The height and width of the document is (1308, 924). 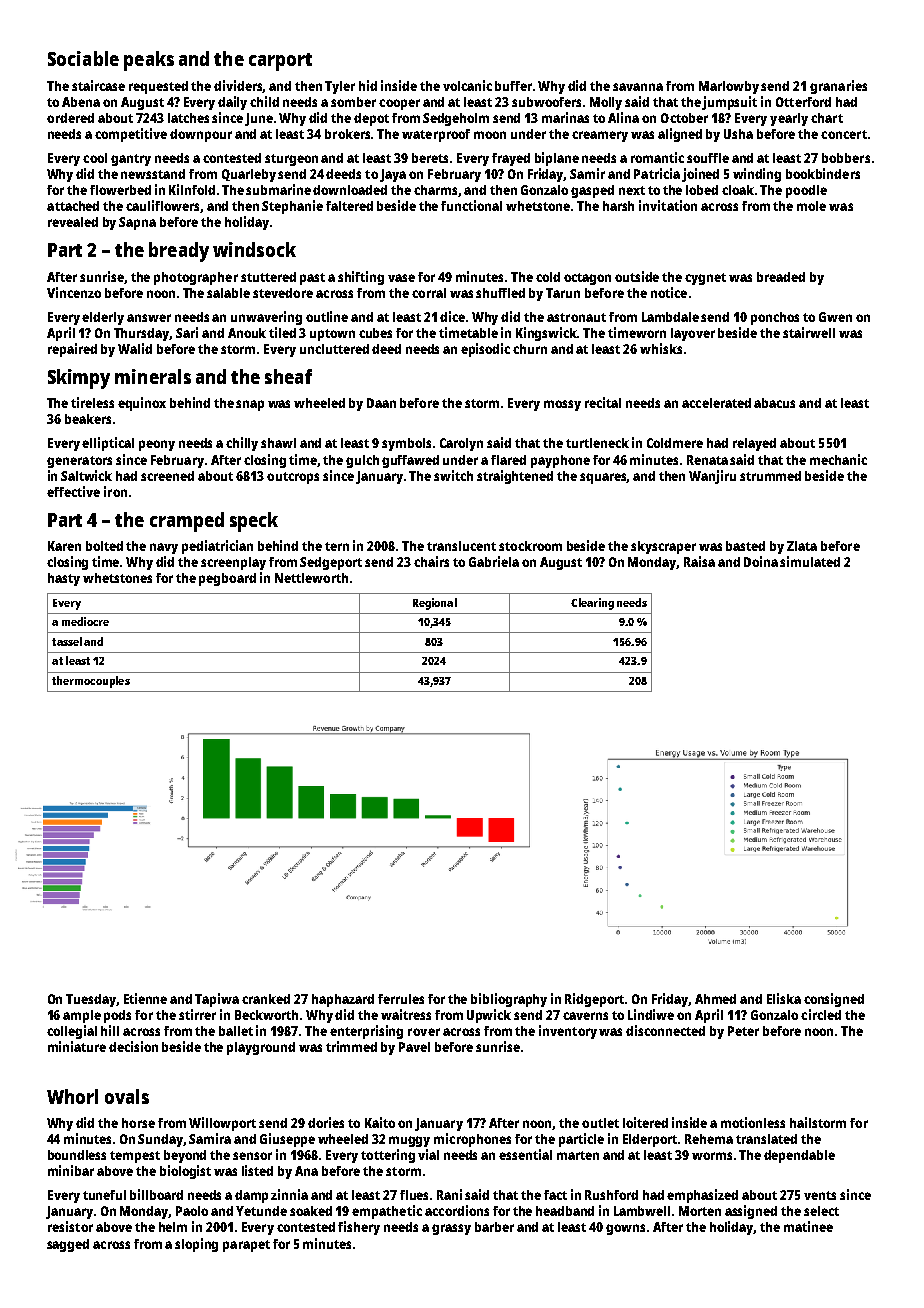 What do you see at coordinates (547, 334) in the document?
I see `Kingswick` at bounding box center [547, 334].
